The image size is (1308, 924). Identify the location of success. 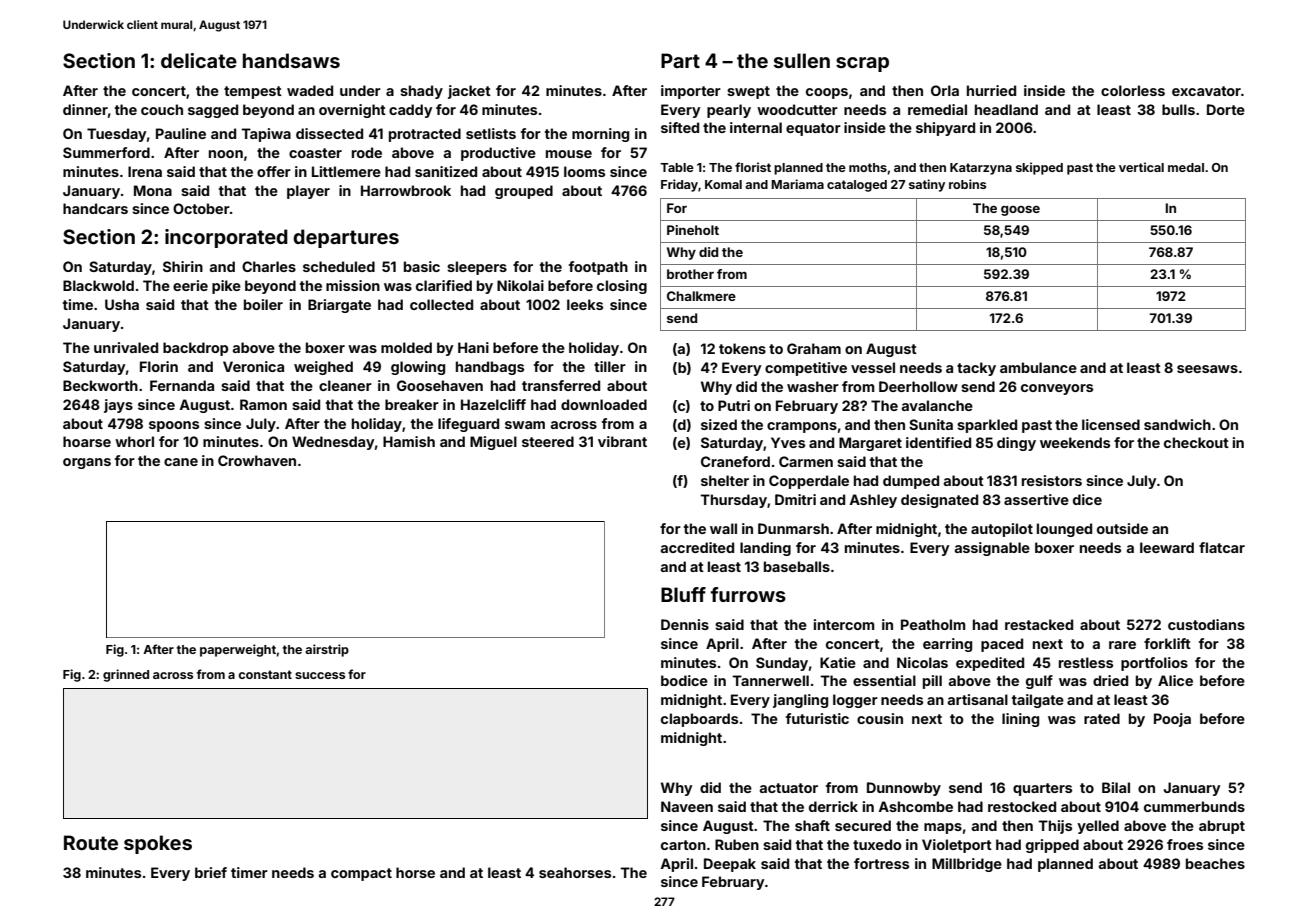
(320, 675).
